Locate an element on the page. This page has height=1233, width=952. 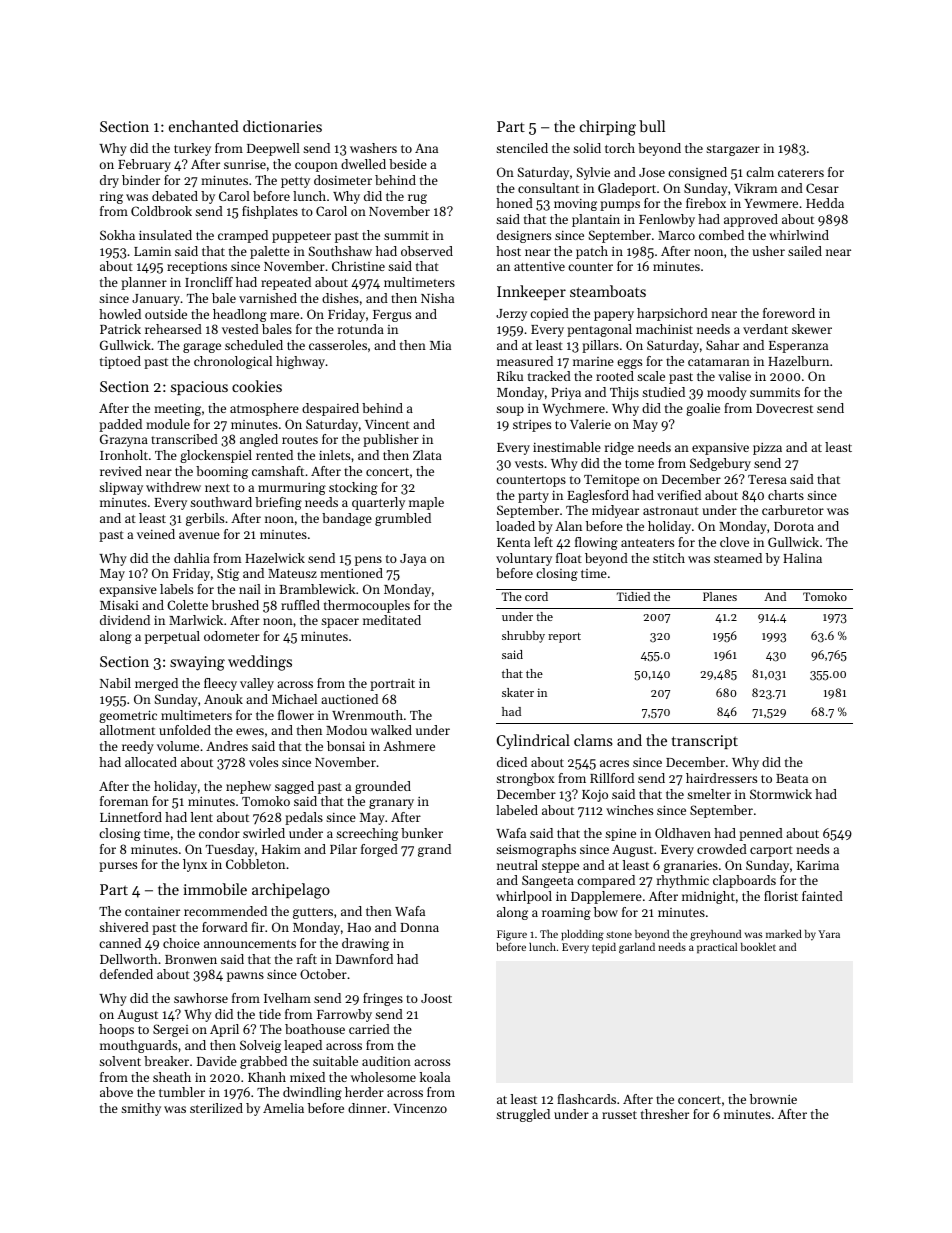
granary is located at coordinates (391, 804).
